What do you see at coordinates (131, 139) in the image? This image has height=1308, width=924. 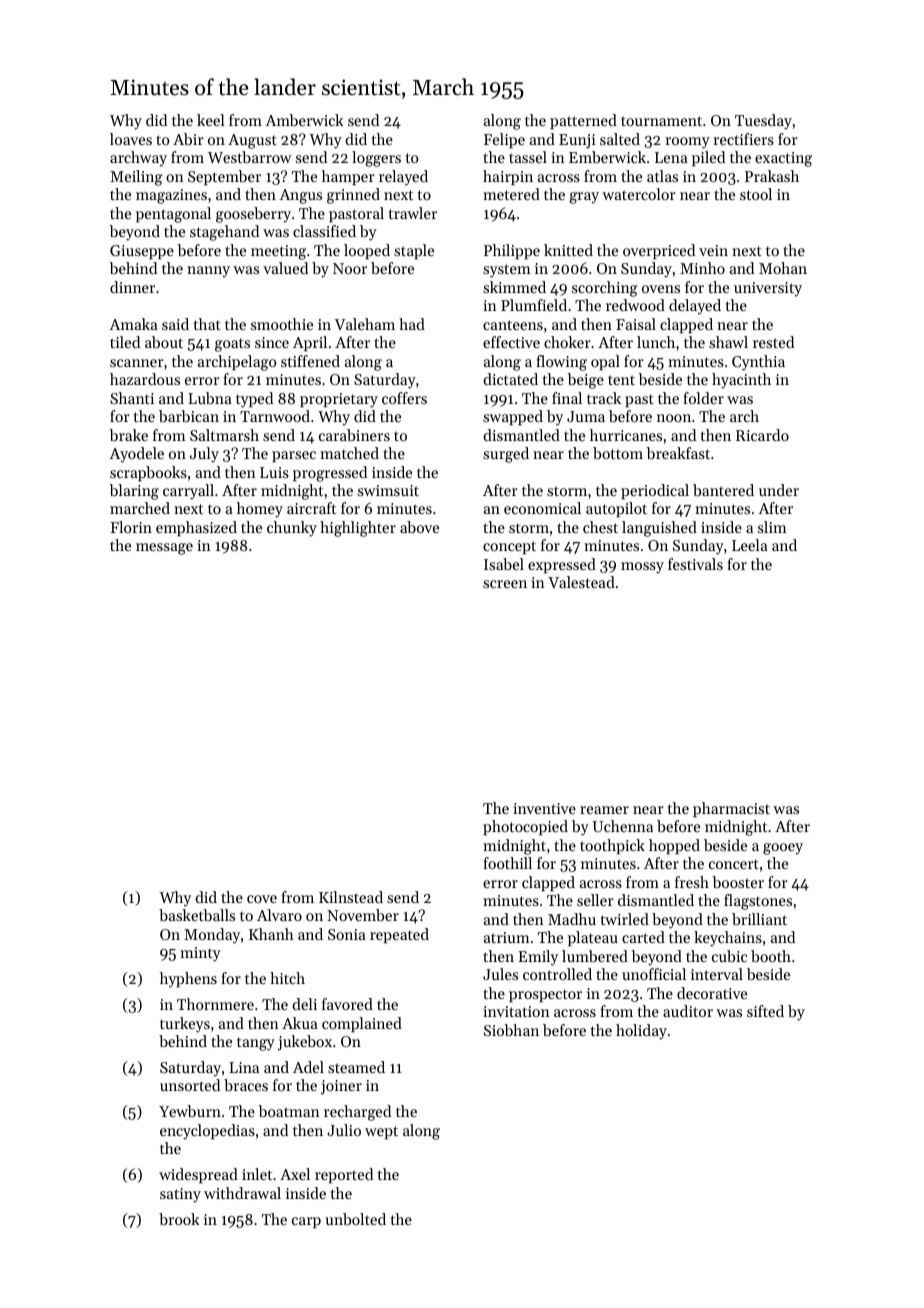 I see `loaves` at bounding box center [131, 139].
